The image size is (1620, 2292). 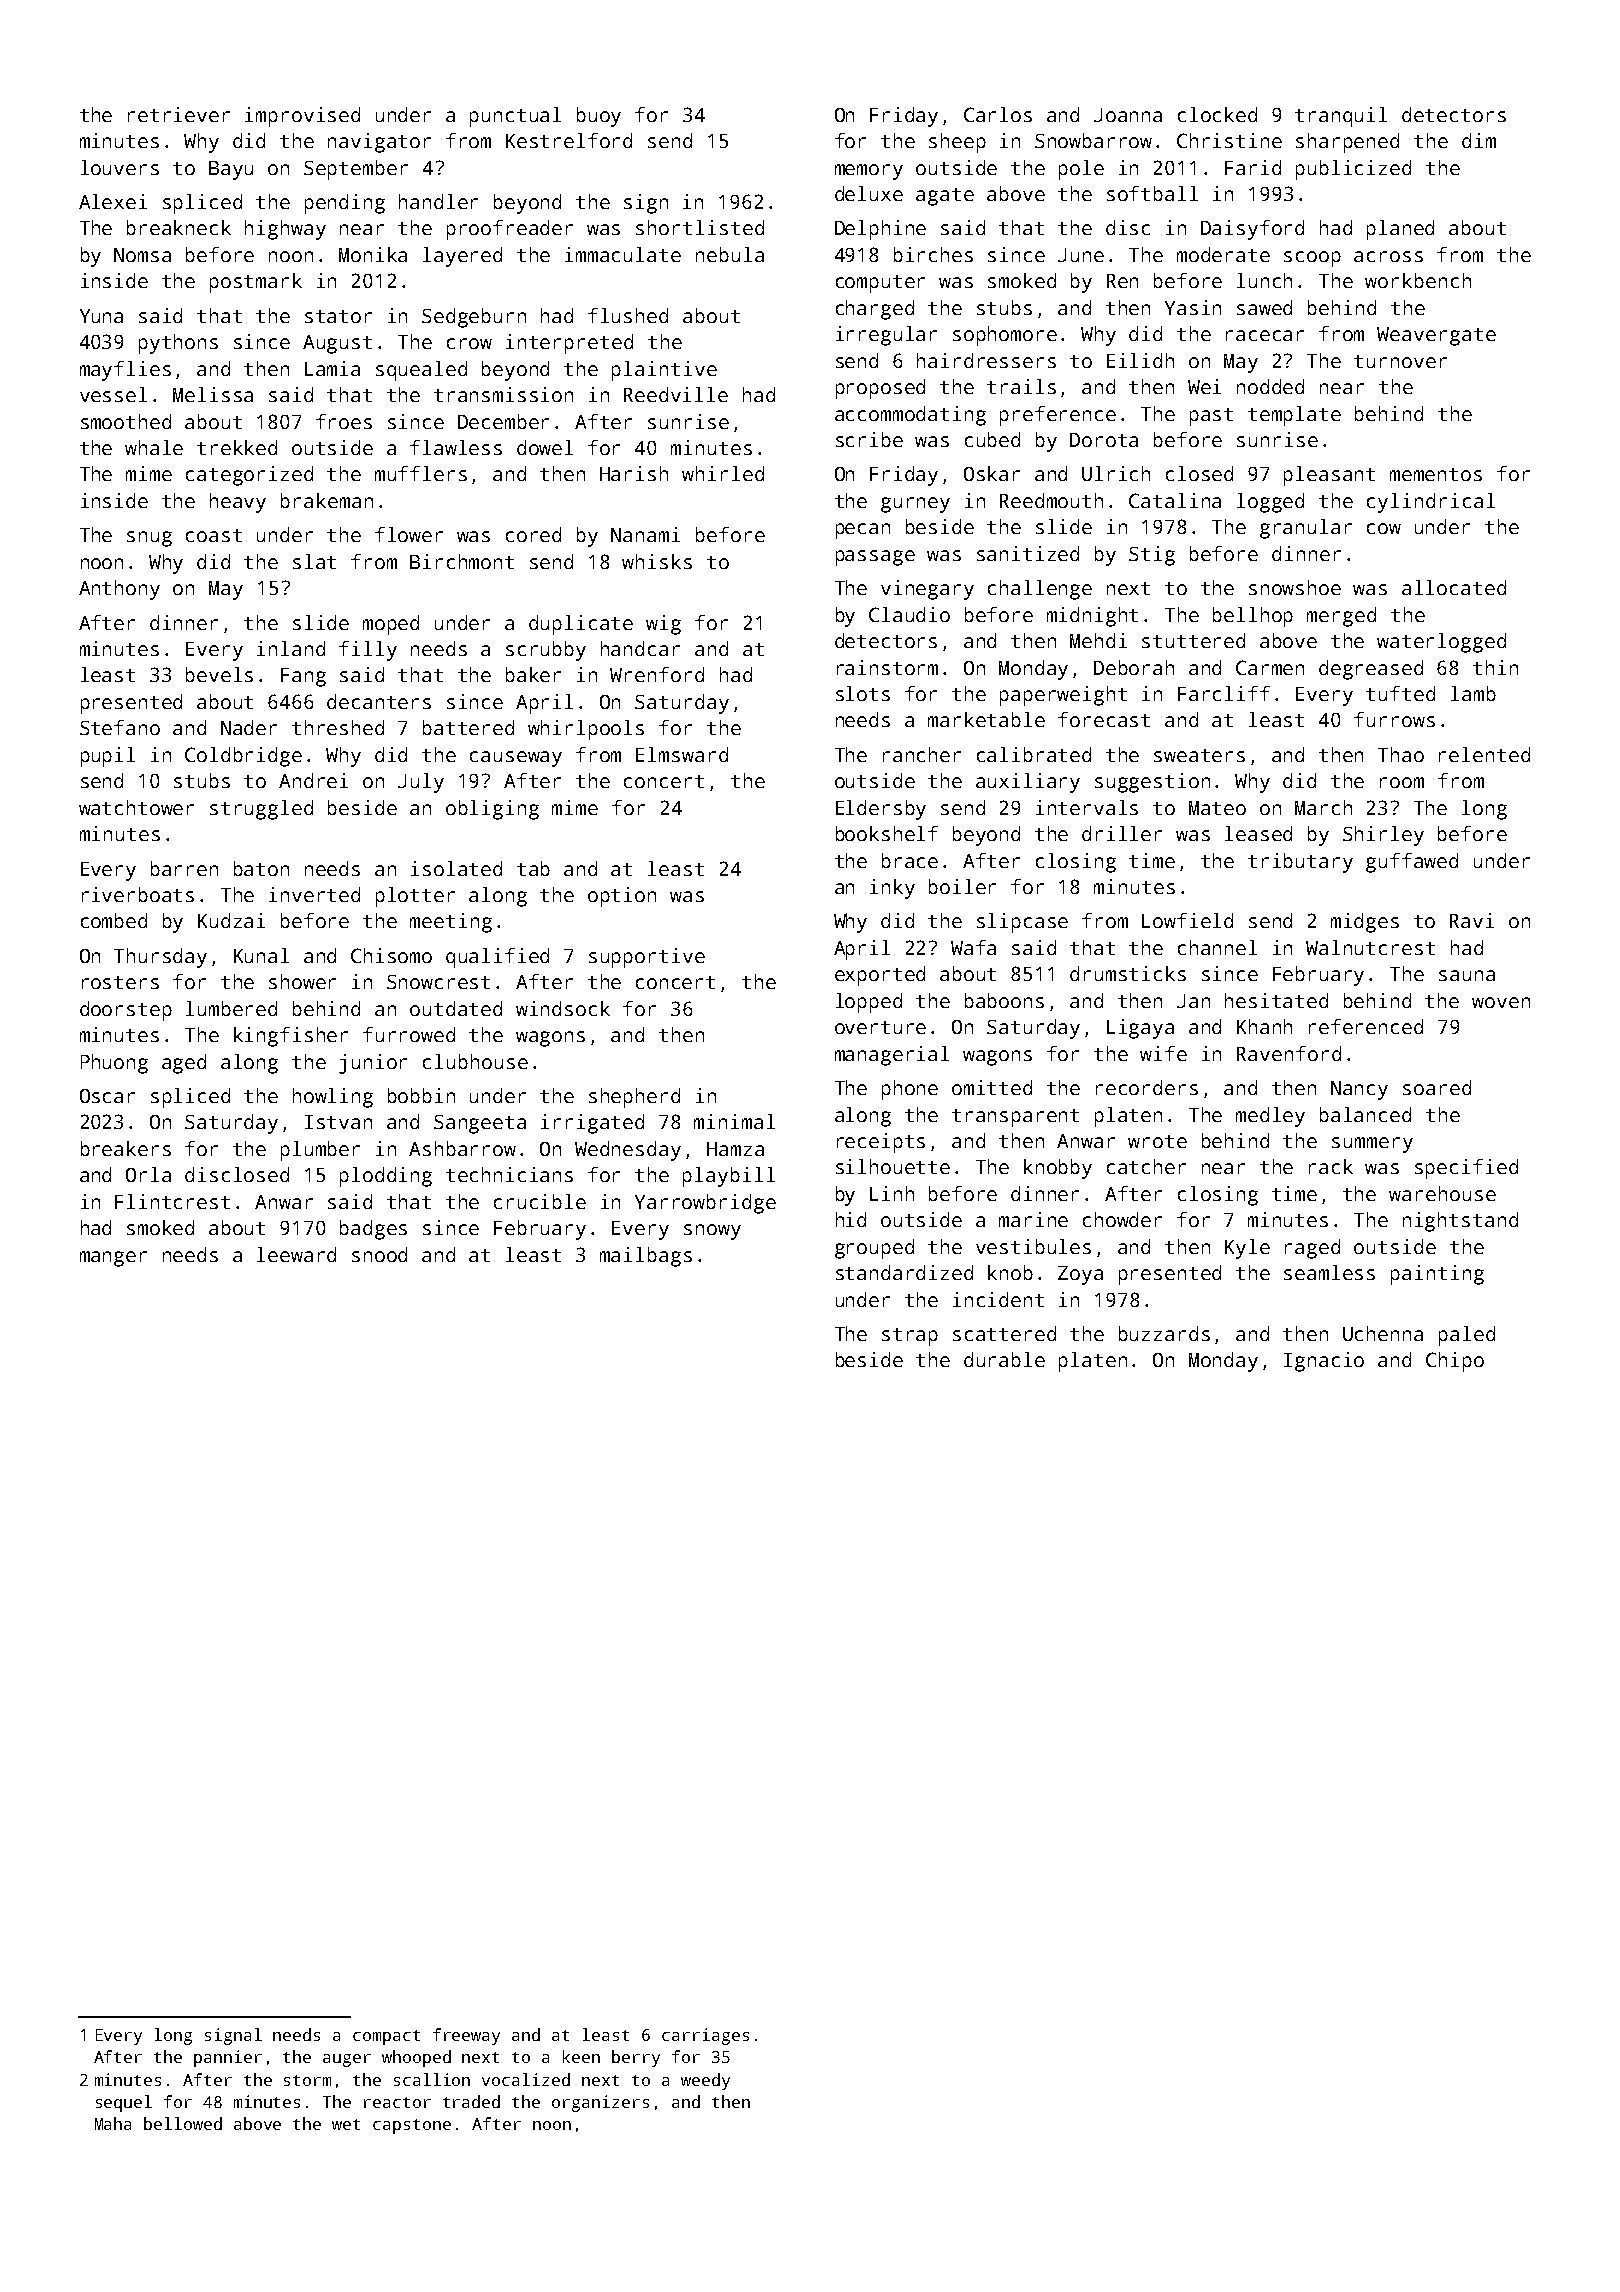 What do you see at coordinates (1472, 920) in the image?
I see `Ravi` at bounding box center [1472, 920].
